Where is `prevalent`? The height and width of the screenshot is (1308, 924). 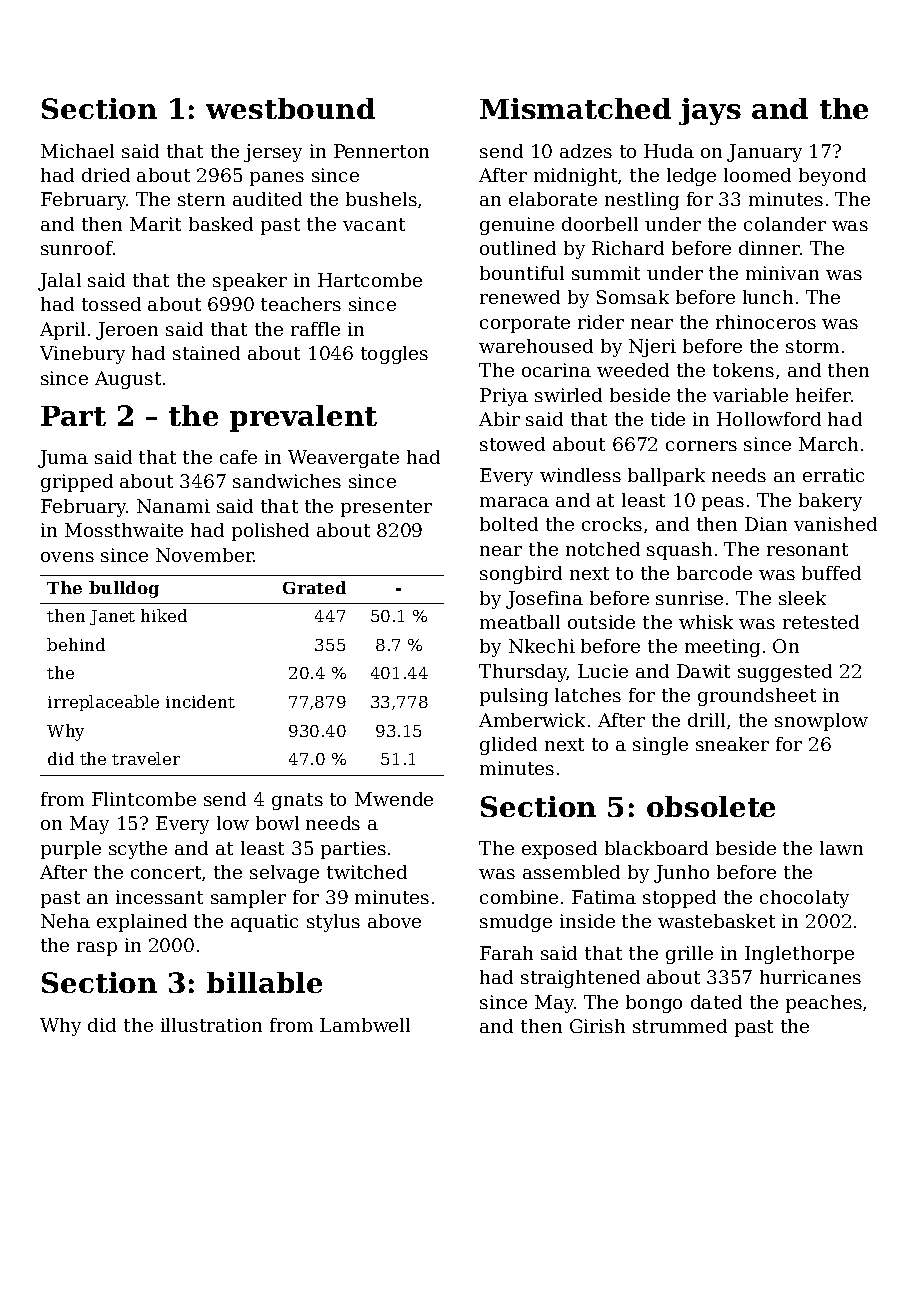 prevalent is located at coordinates (303, 418).
